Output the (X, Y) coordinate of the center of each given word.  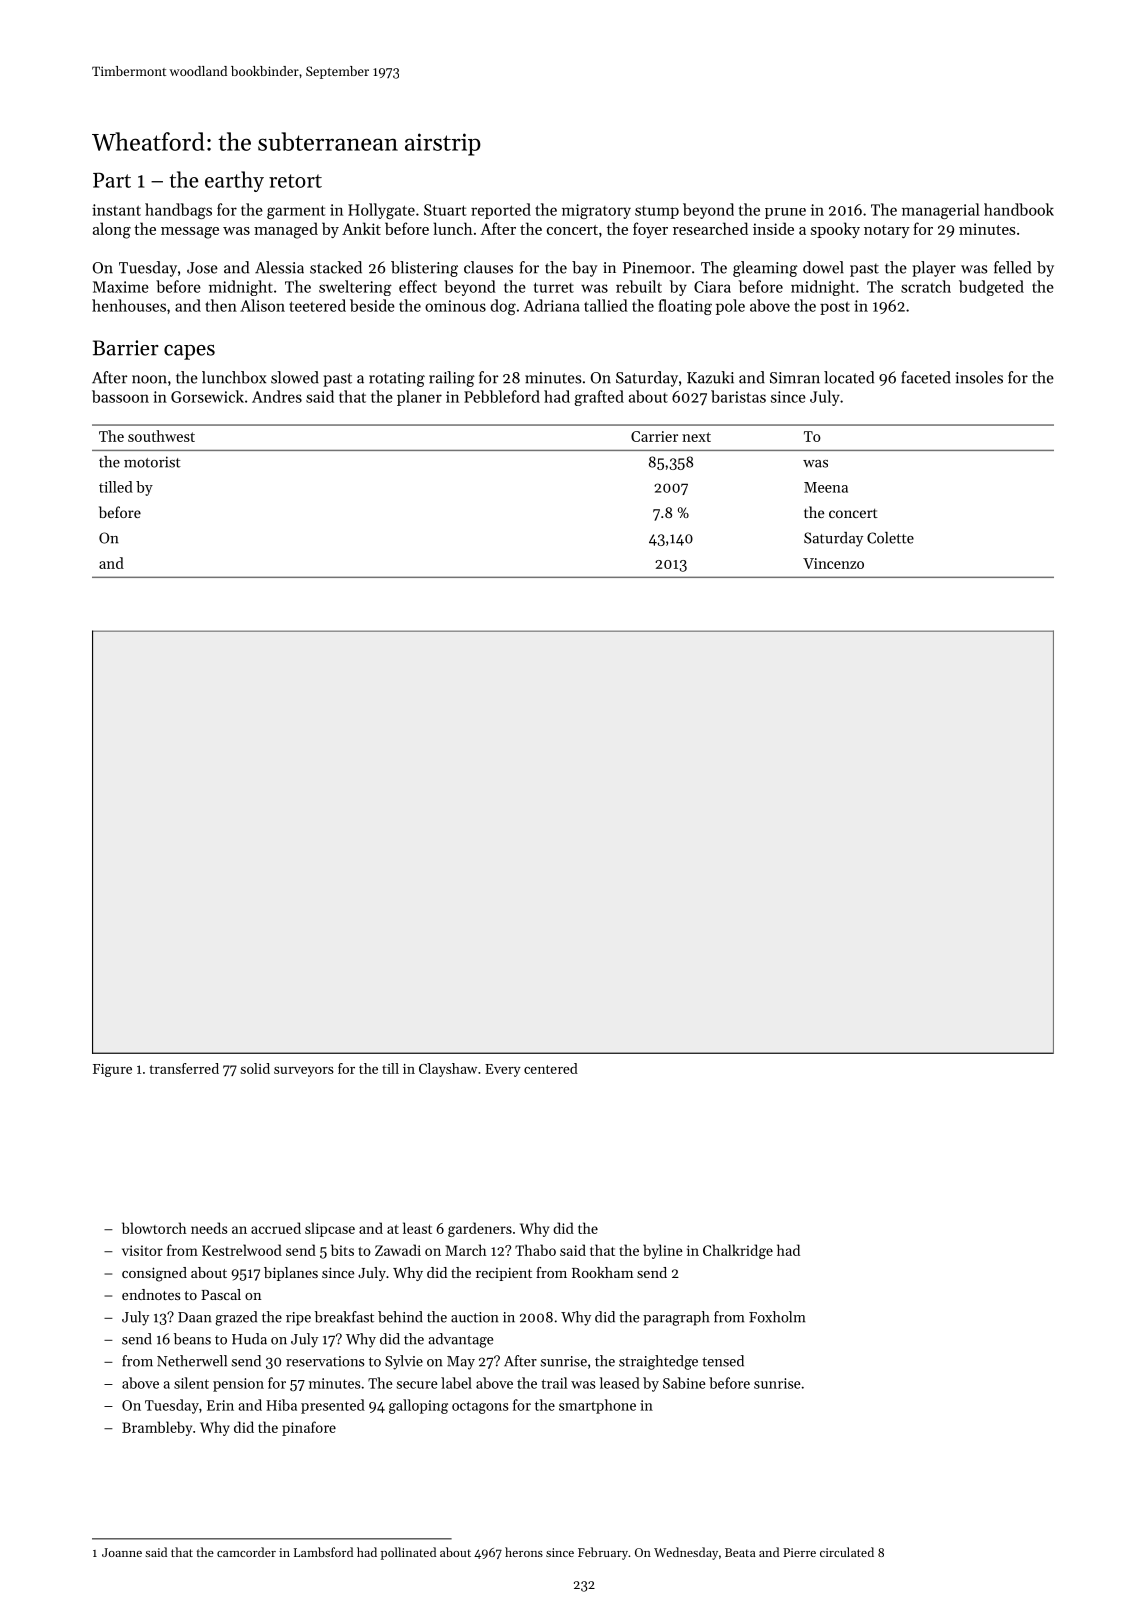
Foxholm (777, 1317)
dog (503, 307)
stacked (336, 267)
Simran (795, 378)
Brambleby (157, 1428)
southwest (161, 436)
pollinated (408, 1553)
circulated (847, 1552)
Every (503, 1070)
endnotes (151, 1294)
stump (657, 212)
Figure (112, 1070)
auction (474, 1317)
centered (551, 1068)
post (835, 308)
